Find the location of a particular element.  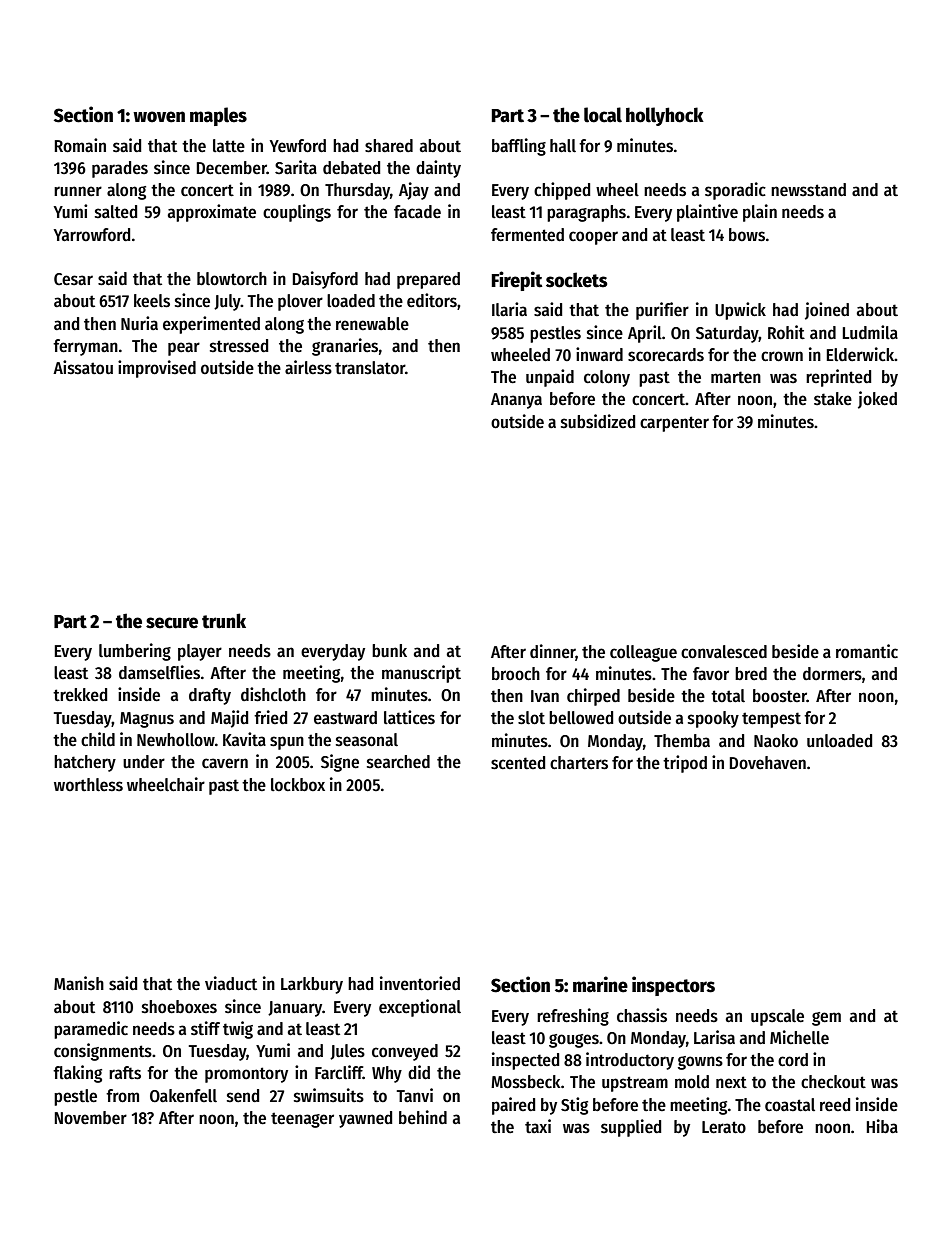

translator is located at coordinates (370, 368).
